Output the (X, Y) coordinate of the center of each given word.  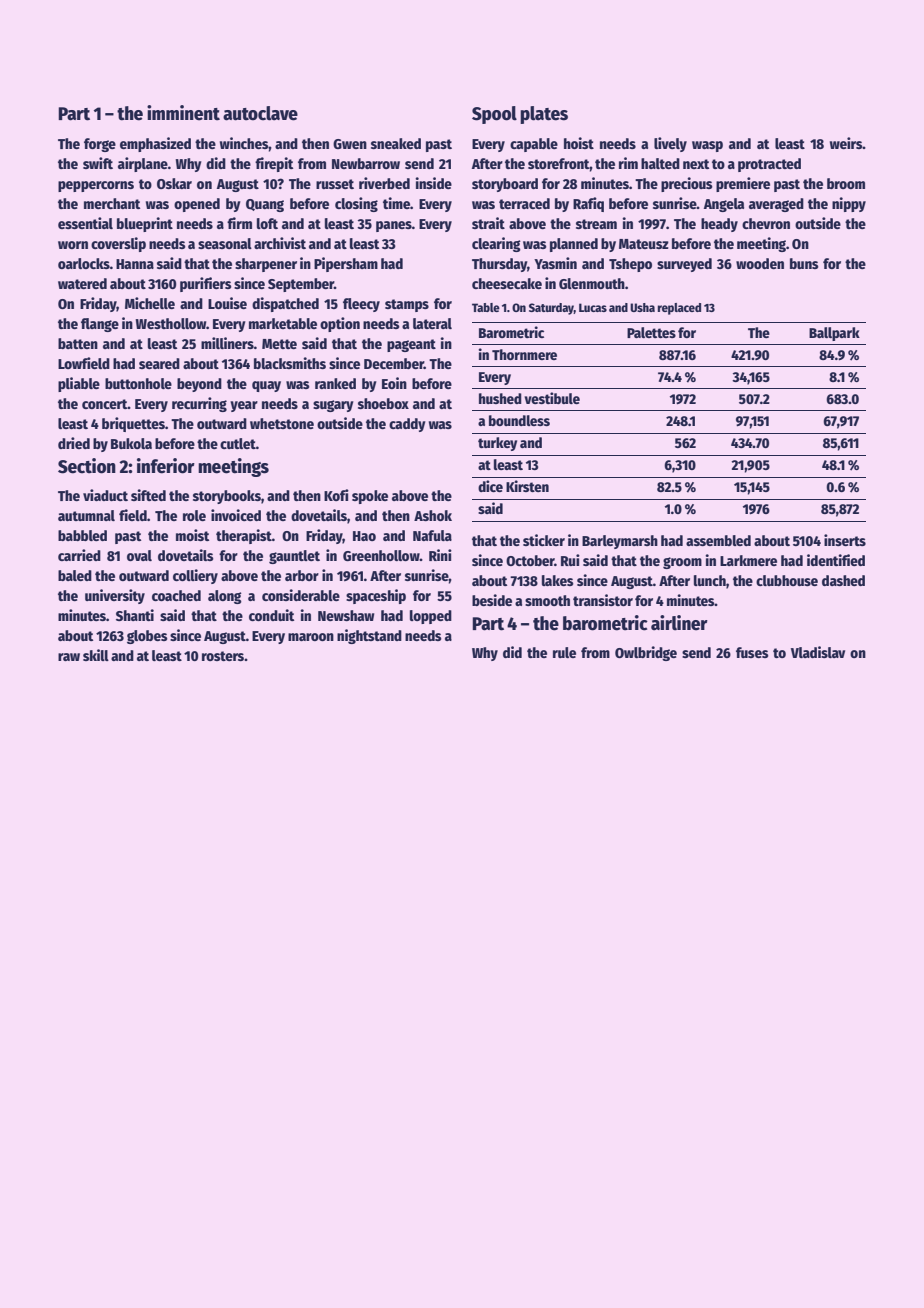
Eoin (394, 383)
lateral (432, 323)
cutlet (238, 443)
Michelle (150, 303)
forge (100, 145)
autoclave (260, 113)
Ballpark (834, 334)
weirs (846, 143)
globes (147, 637)
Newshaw (346, 615)
